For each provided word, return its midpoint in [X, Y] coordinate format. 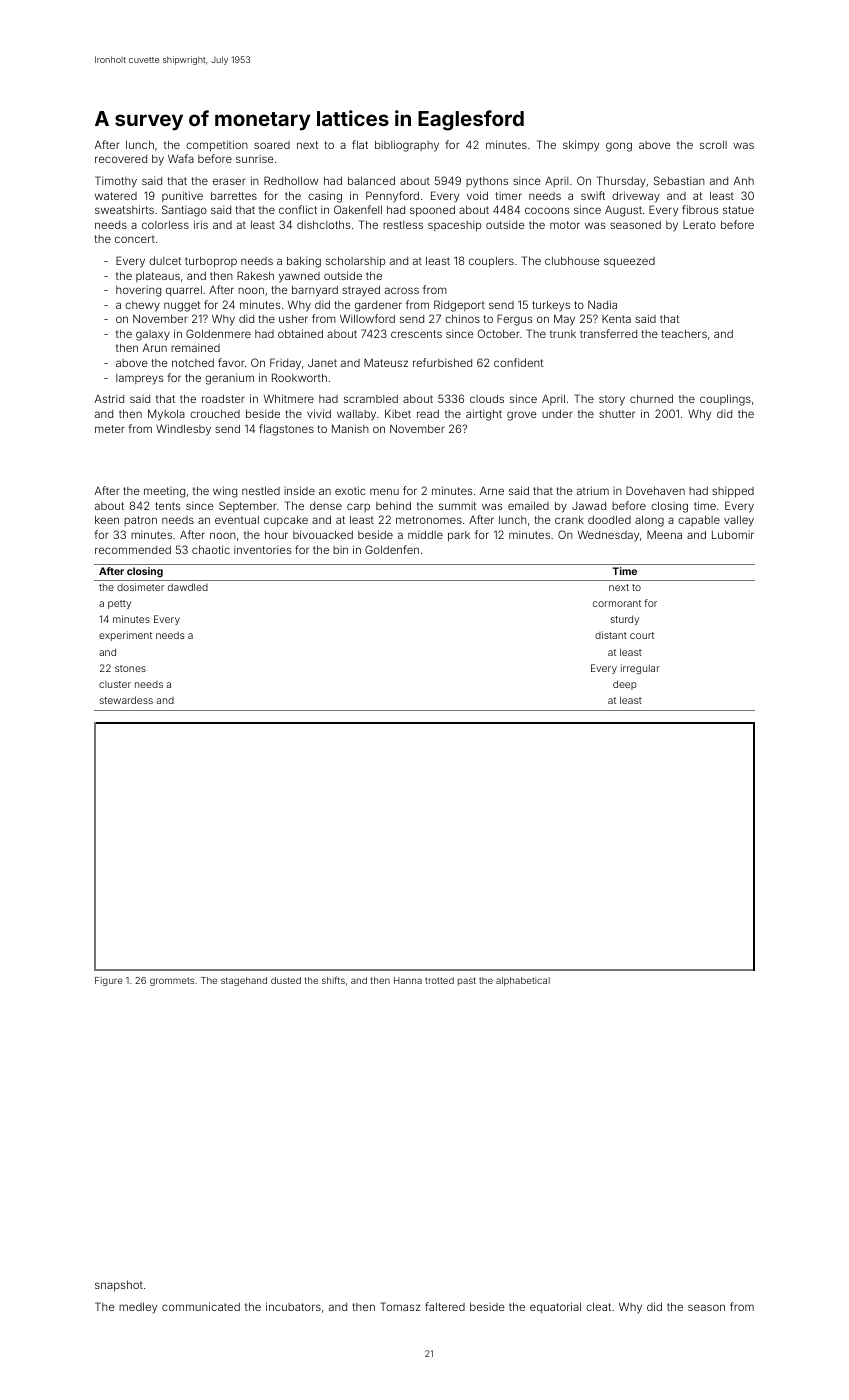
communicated [201, 1306]
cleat [598, 1306]
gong [619, 147]
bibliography [407, 146]
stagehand [244, 981]
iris [201, 224]
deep [625, 685]
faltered [445, 1306]
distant [611, 635]
